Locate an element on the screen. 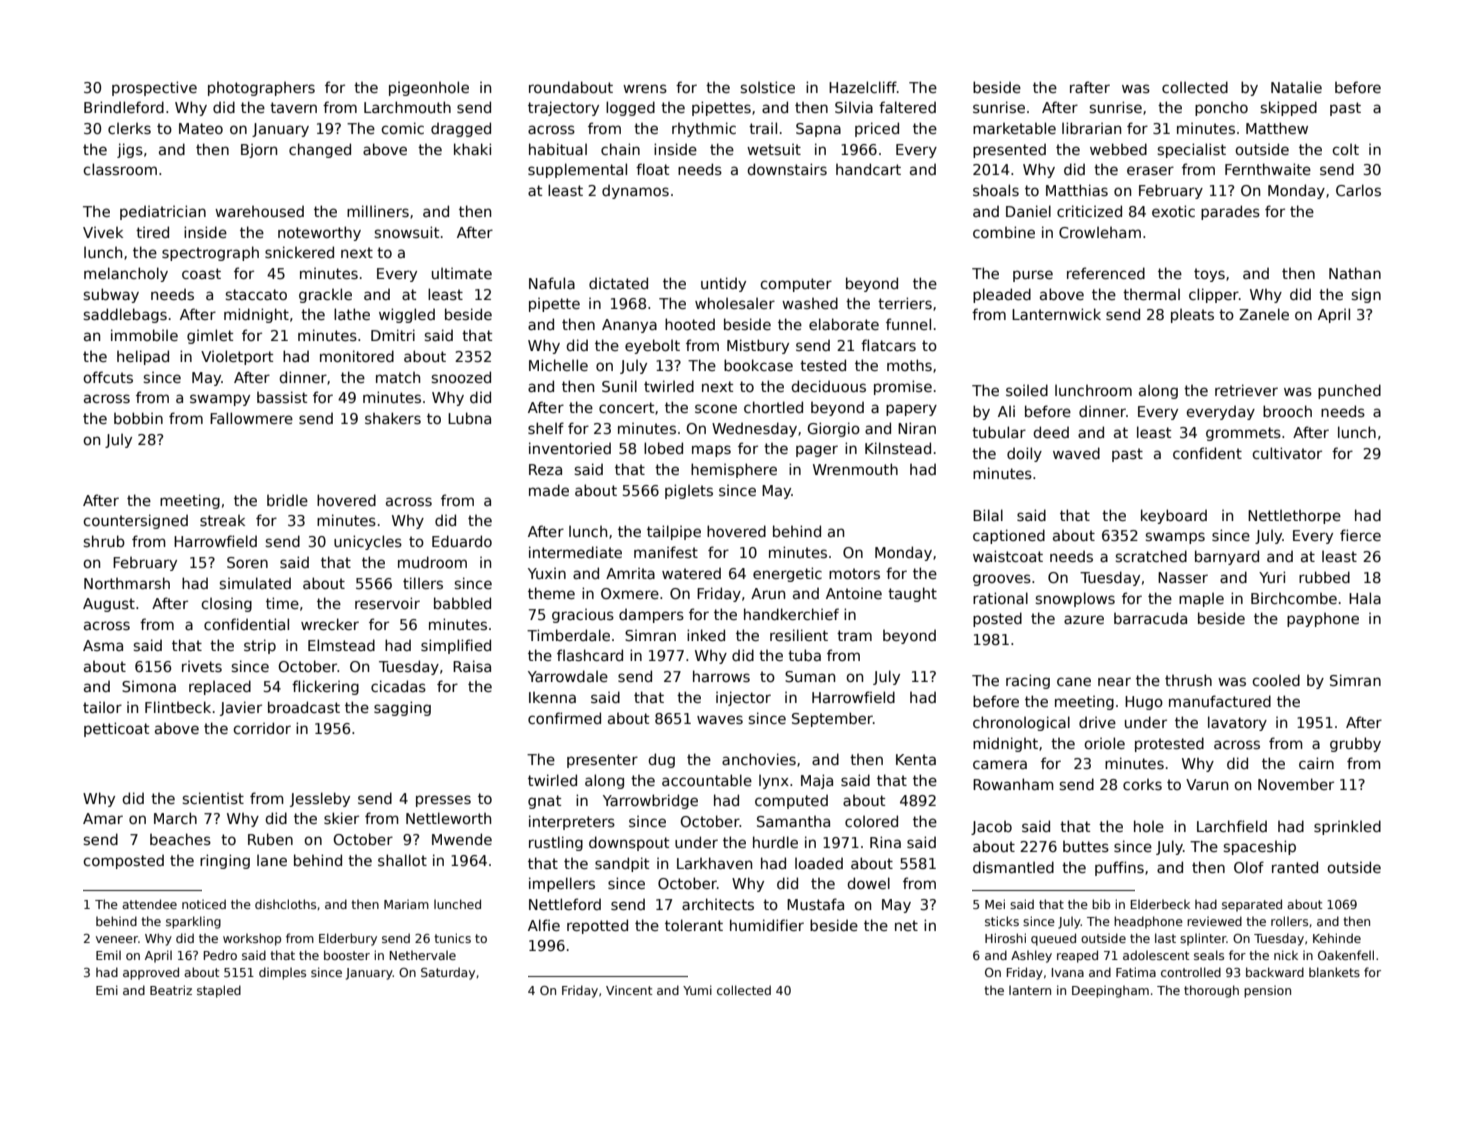  photographers is located at coordinates (261, 89).
